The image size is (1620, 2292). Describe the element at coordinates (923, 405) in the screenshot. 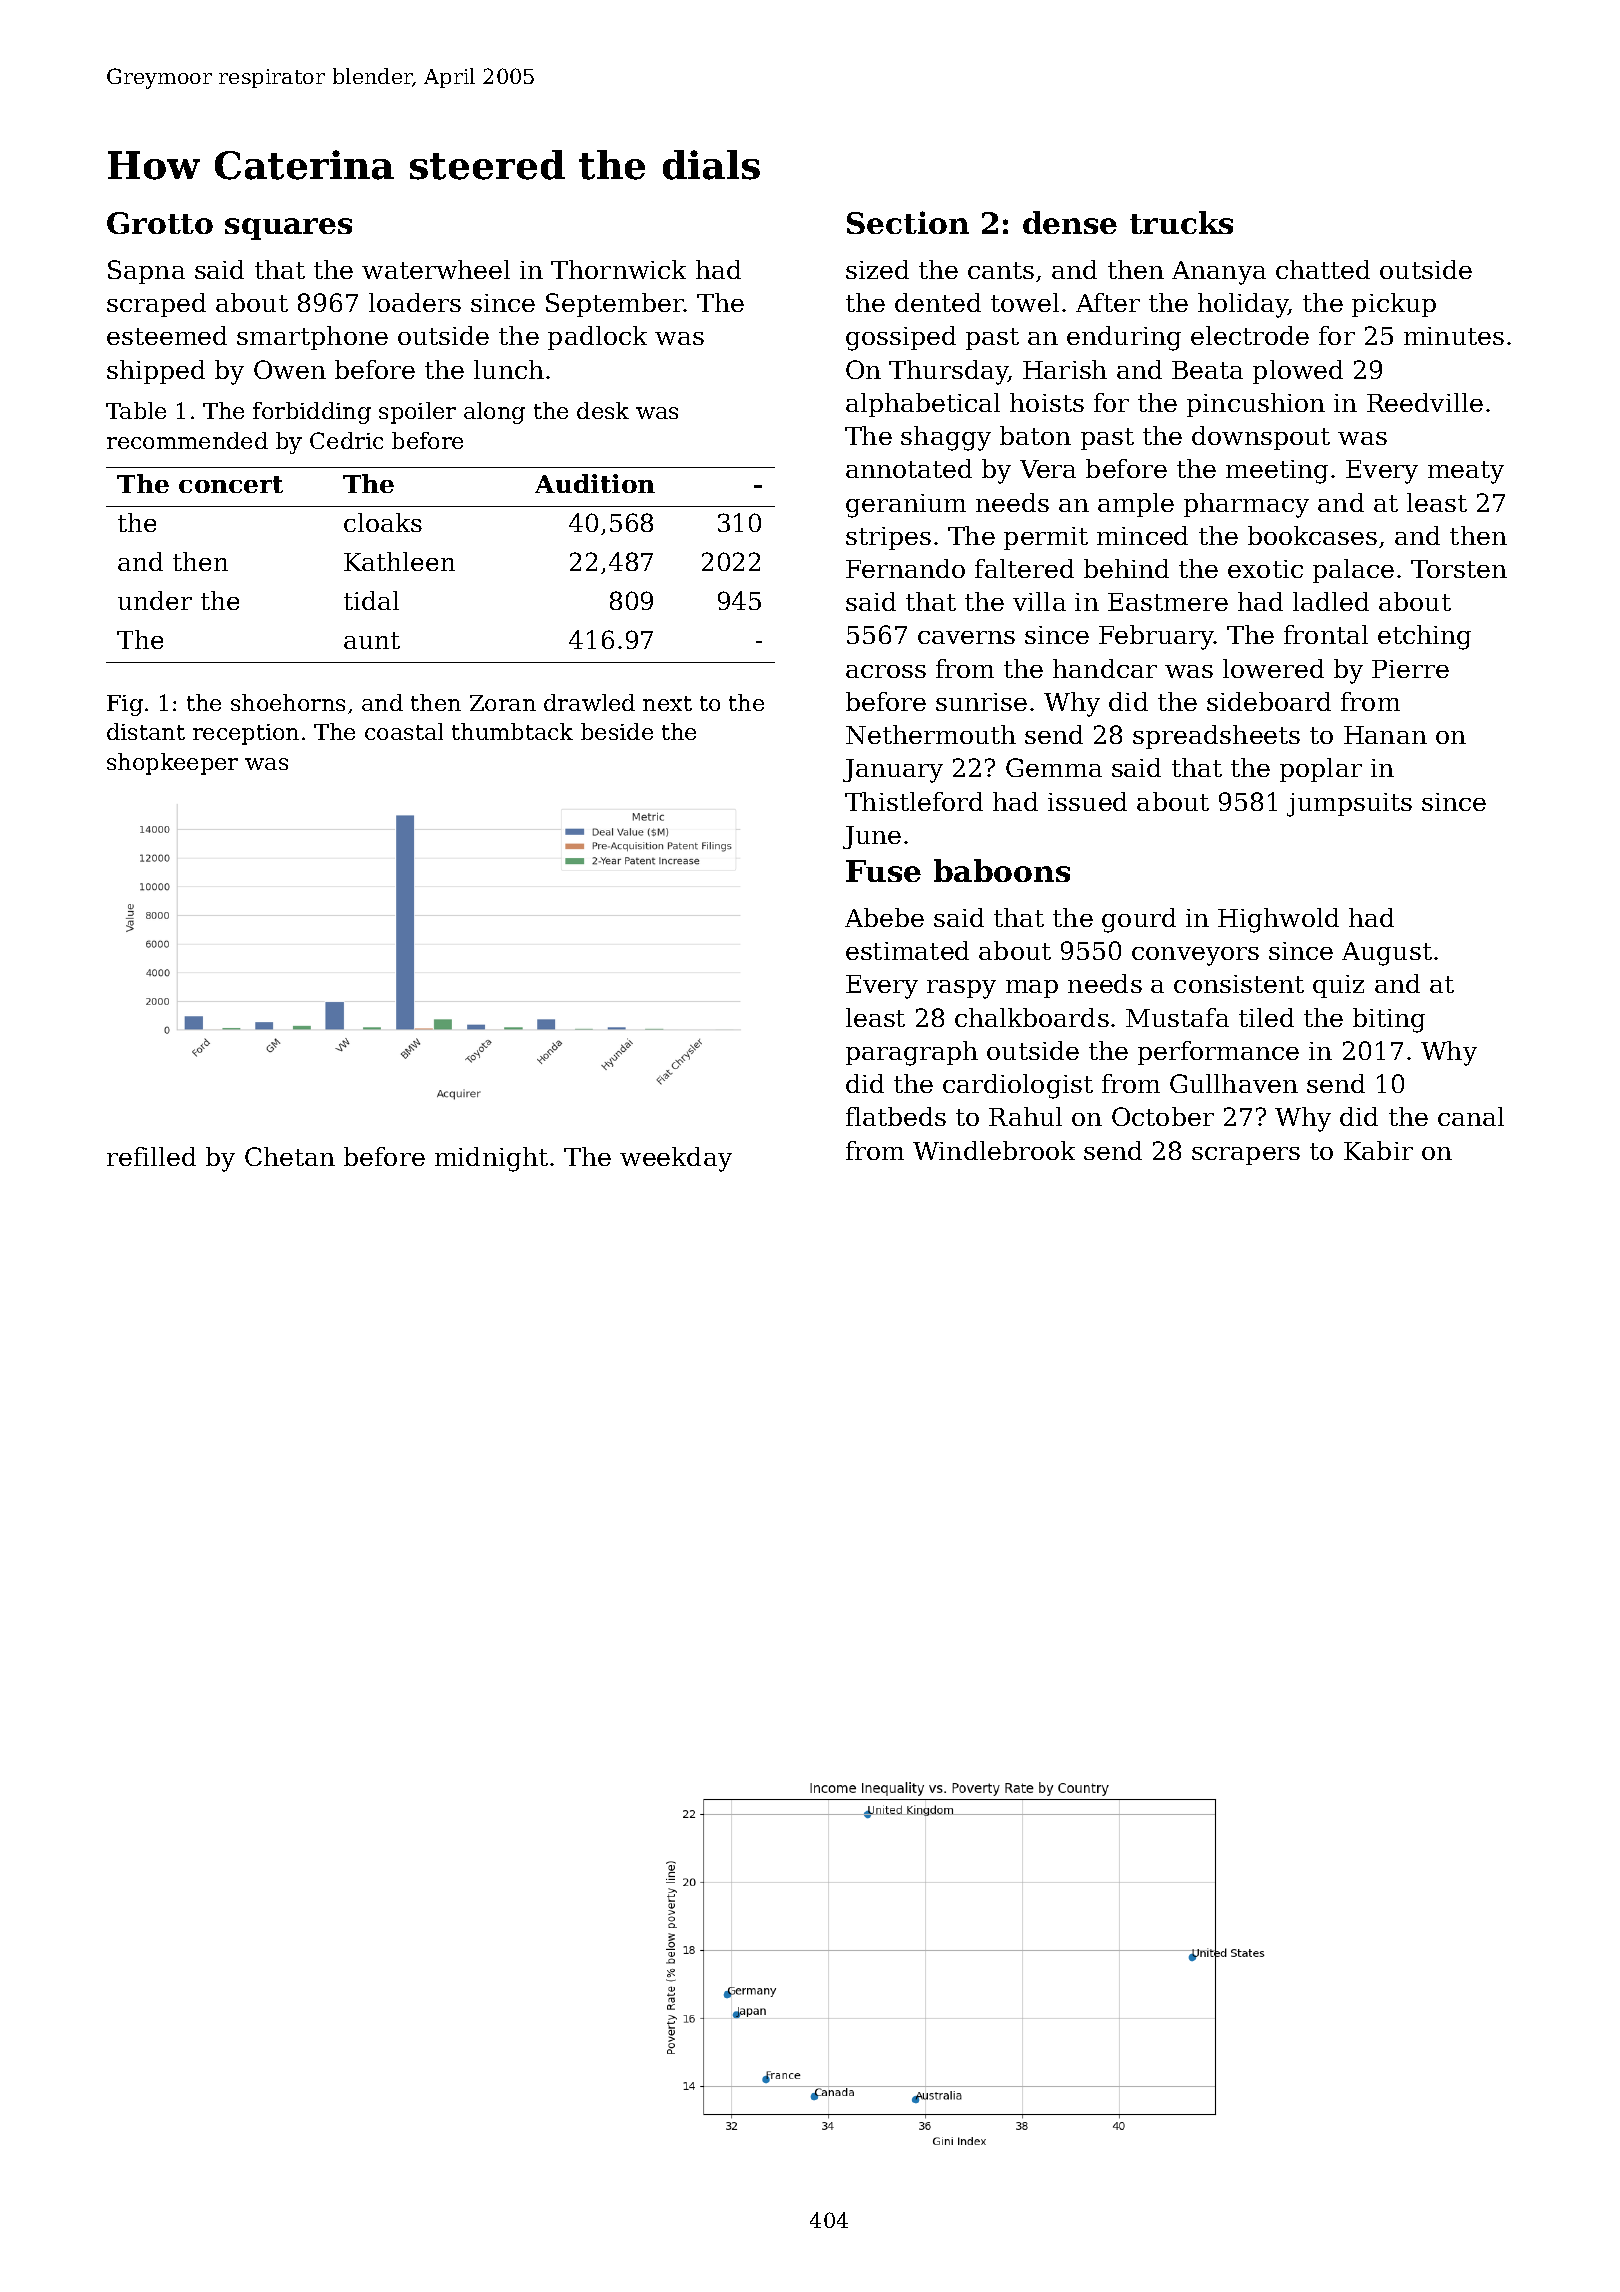

I see `alphabetical` at that location.
